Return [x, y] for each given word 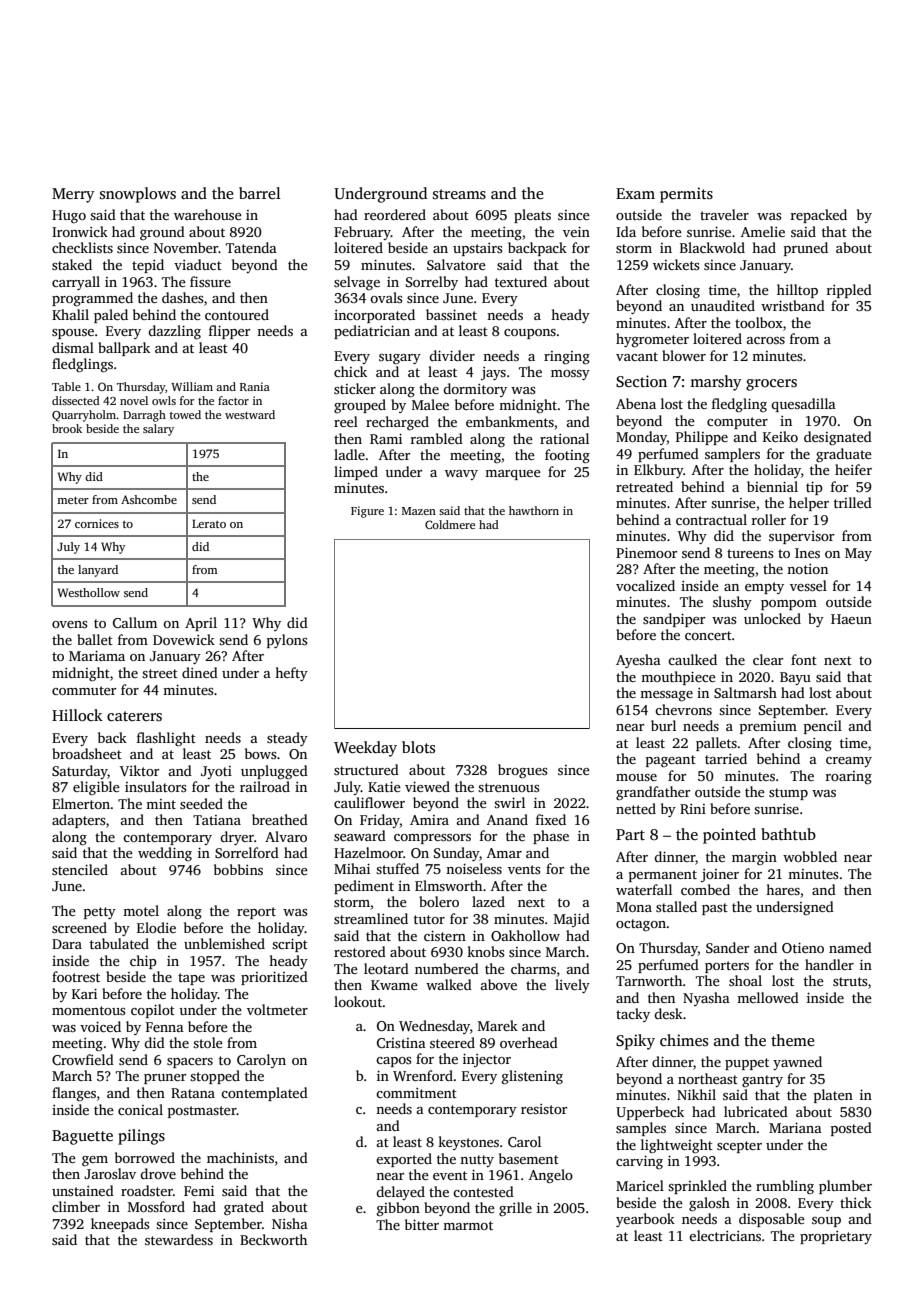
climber [76, 1206]
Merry [73, 195]
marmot [468, 1225]
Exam [635, 193]
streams [459, 194]
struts [850, 981]
